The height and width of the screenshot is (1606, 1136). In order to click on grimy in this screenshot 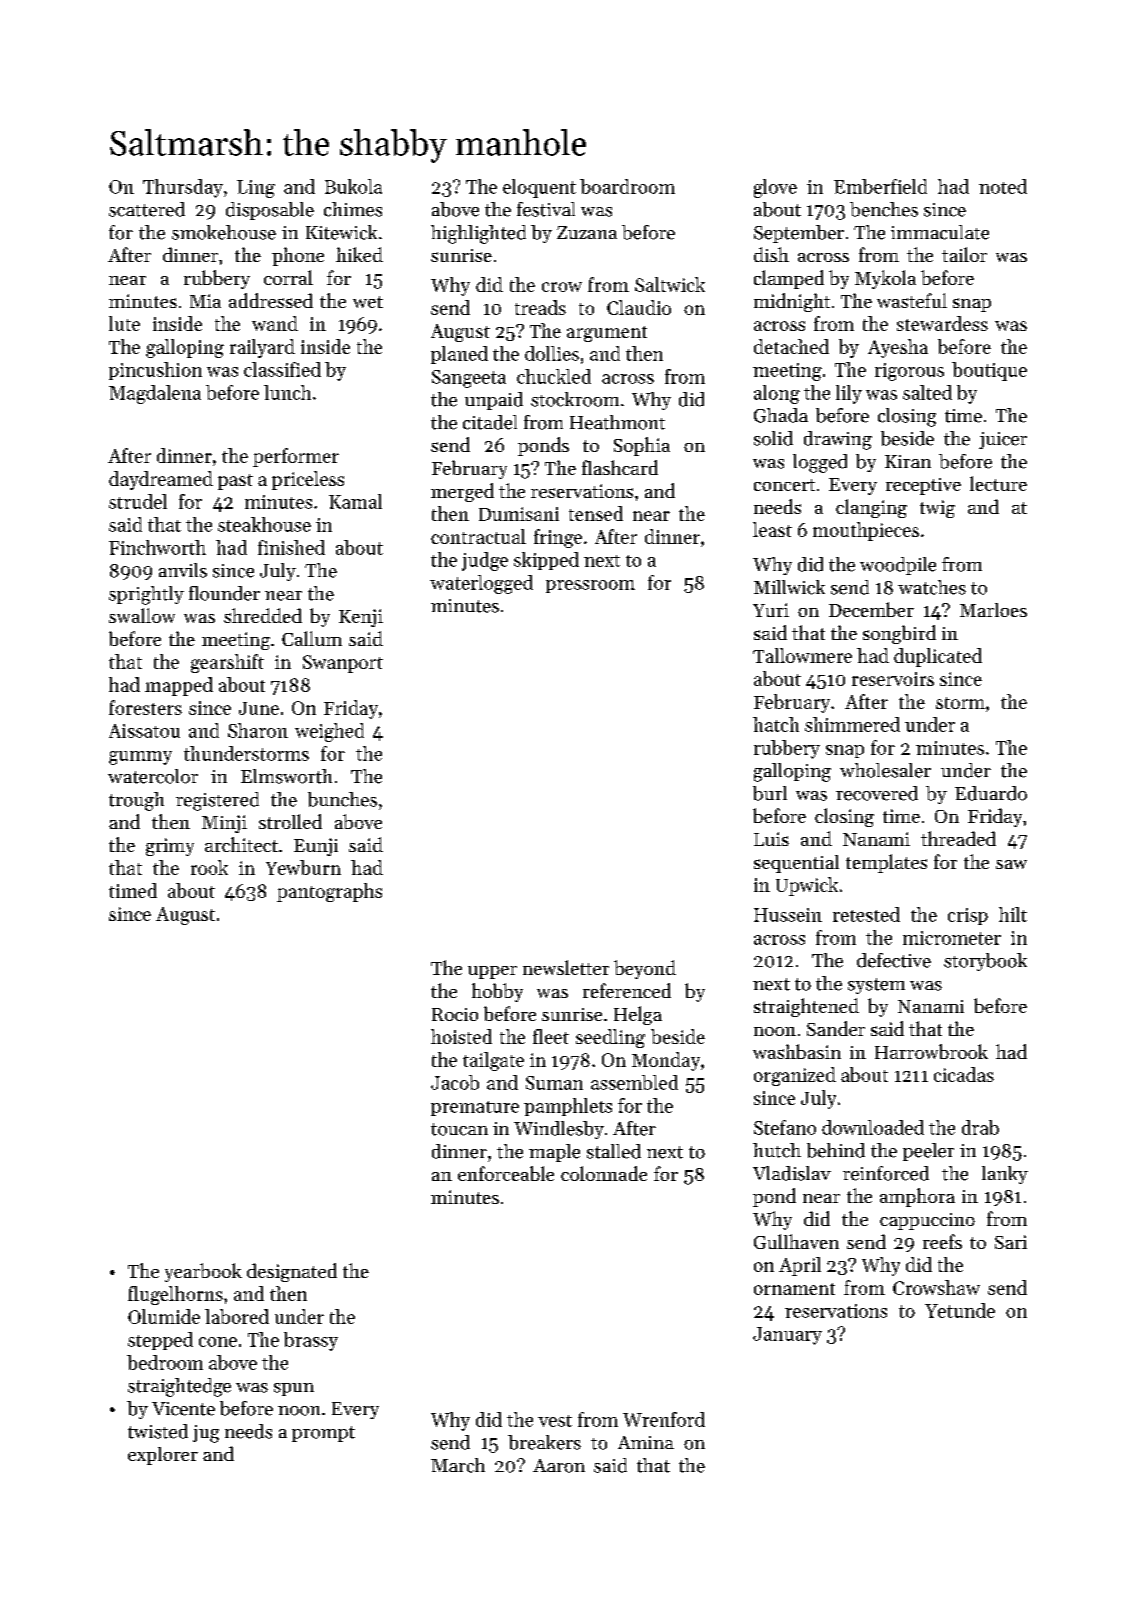, I will do `click(170, 847)`.
